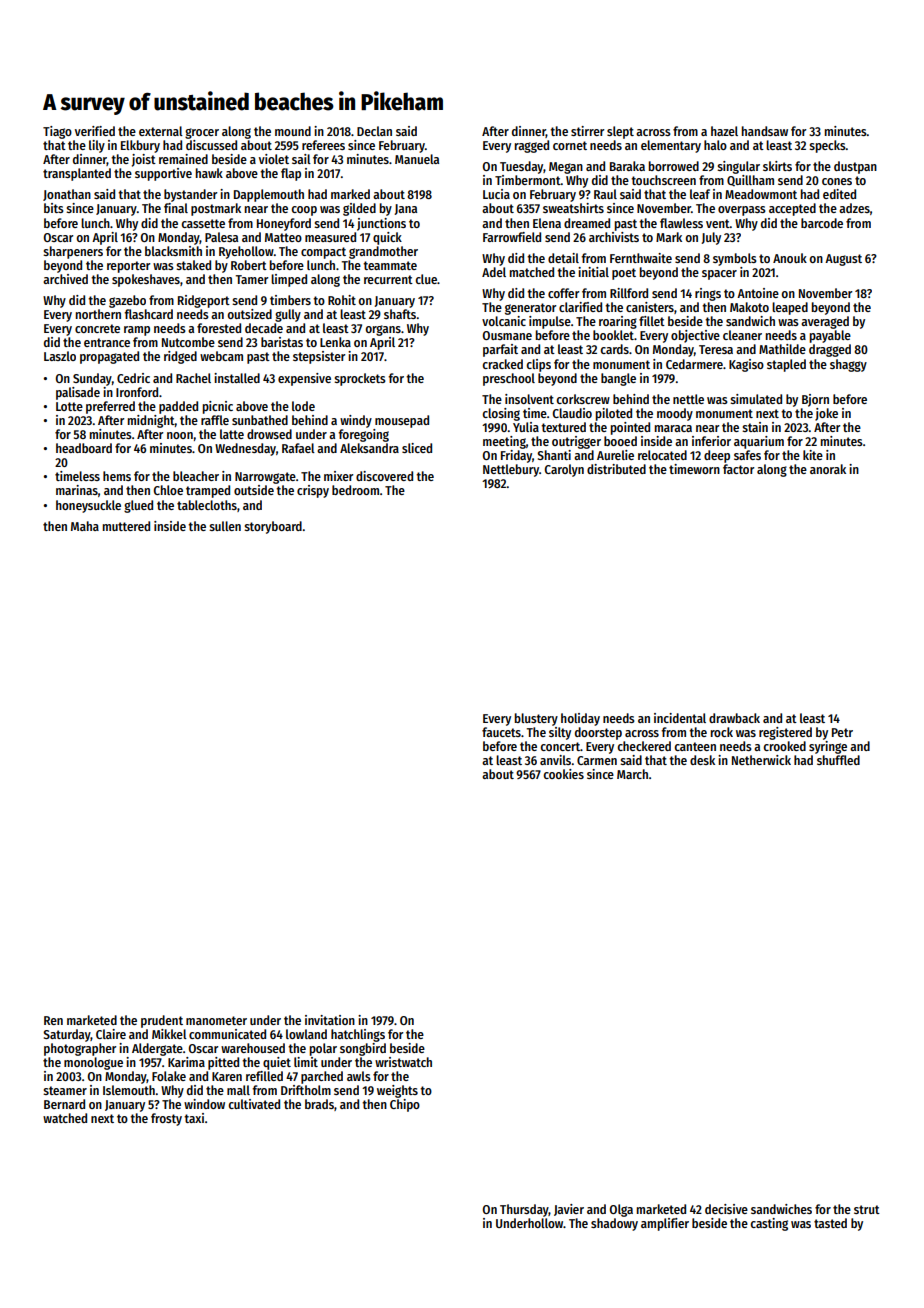 The height and width of the screenshot is (1308, 924). What do you see at coordinates (644, 746) in the screenshot?
I see `checkered` at bounding box center [644, 746].
